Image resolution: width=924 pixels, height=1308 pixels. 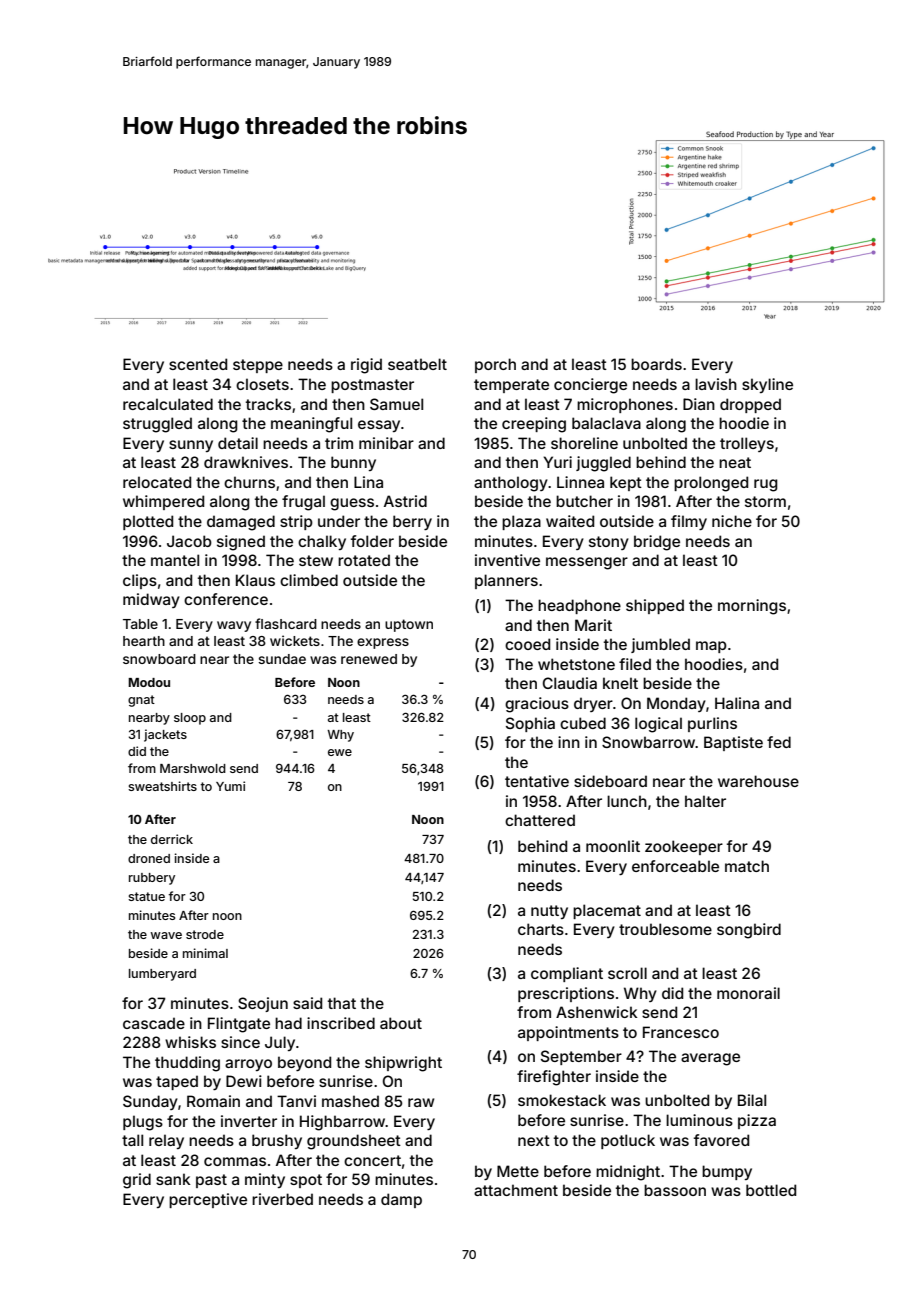 I want to click on Snowbarrow, so click(x=648, y=742).
